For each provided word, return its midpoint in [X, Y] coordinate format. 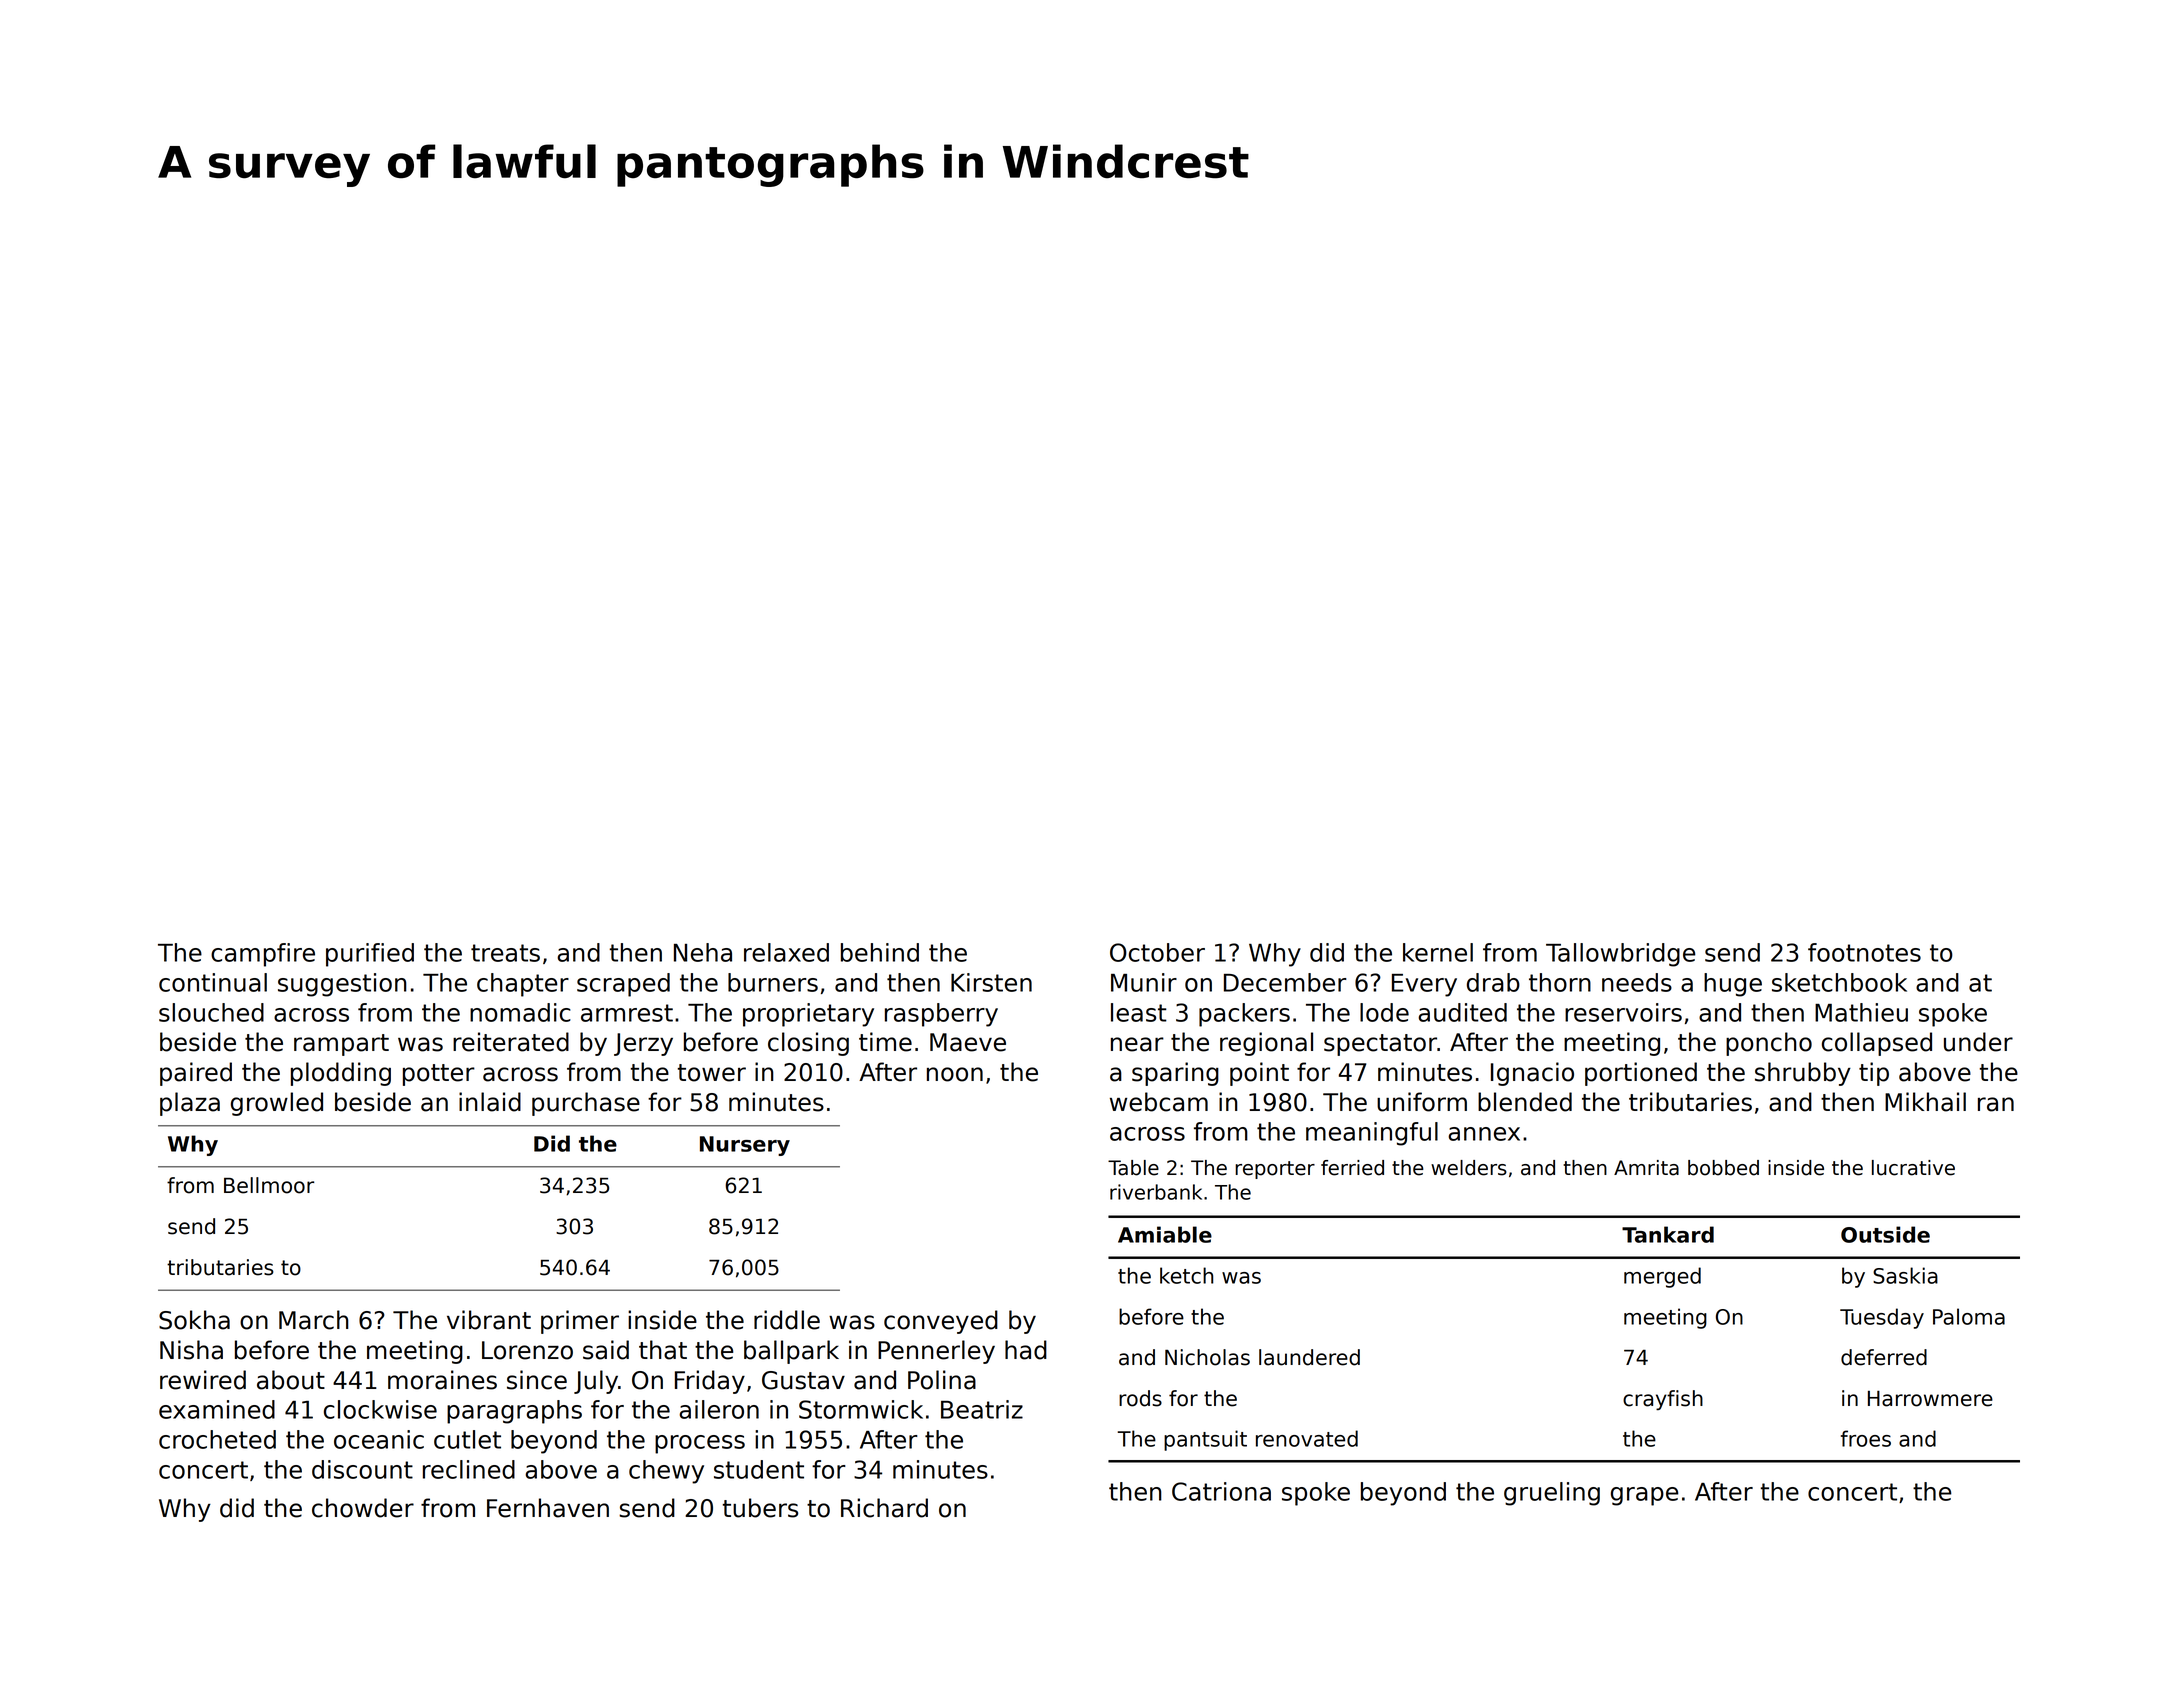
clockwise [380, 1409]
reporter [1275, 1170]
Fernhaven [548, 1508]
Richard [884, 1508]
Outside [1885, 1234]
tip [1874, 1074]
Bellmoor [269, 1185]
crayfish [1663, 1400]
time [885, 1042]
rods [1140, 1398]
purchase [586, 1104]
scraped [623, 985]
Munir [1144, 982]
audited [1462, 1012]
